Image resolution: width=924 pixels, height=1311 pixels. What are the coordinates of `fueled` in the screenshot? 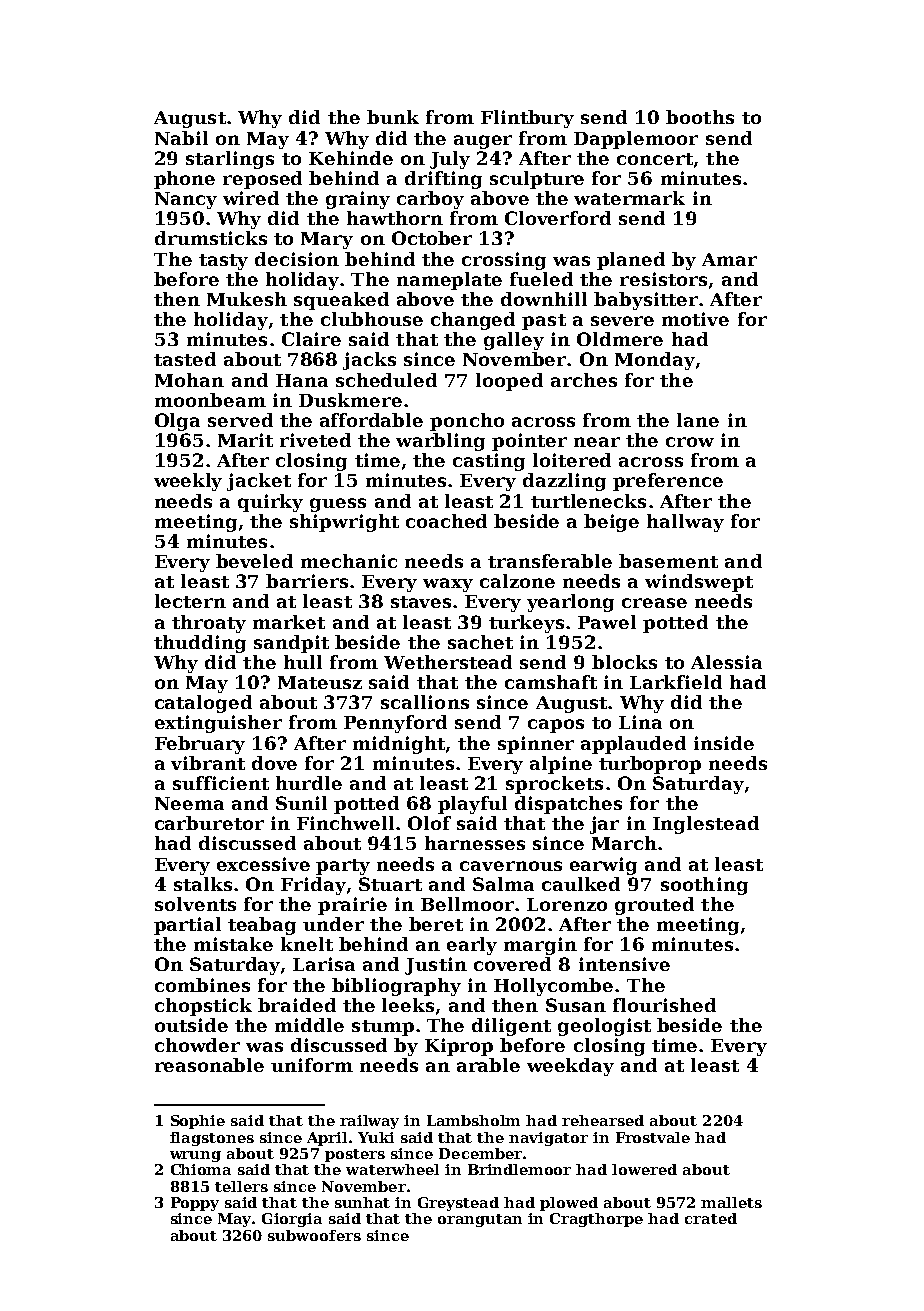 It's located at (541, 279).
